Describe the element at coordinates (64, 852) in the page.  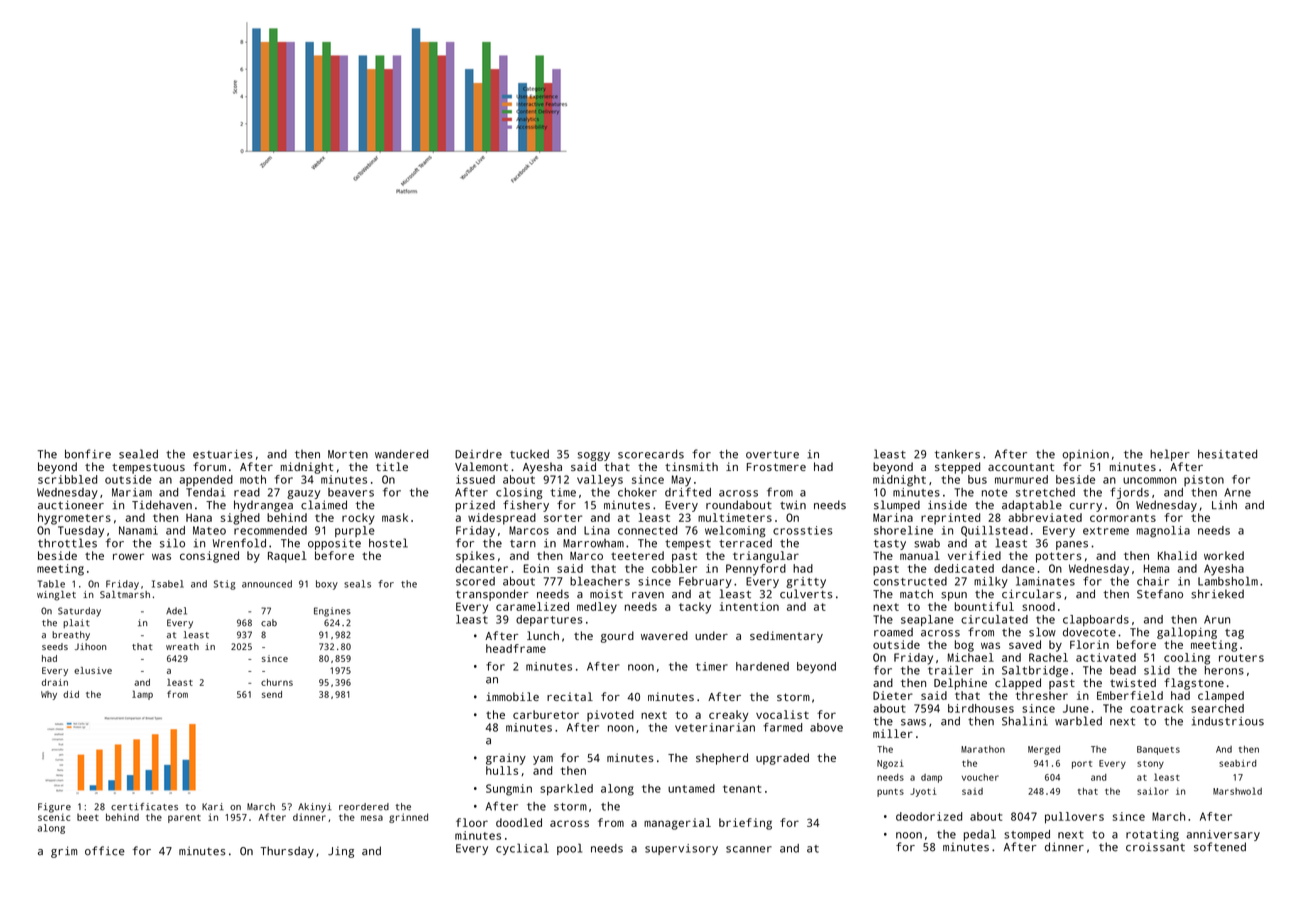
I see `grim` at that location.
